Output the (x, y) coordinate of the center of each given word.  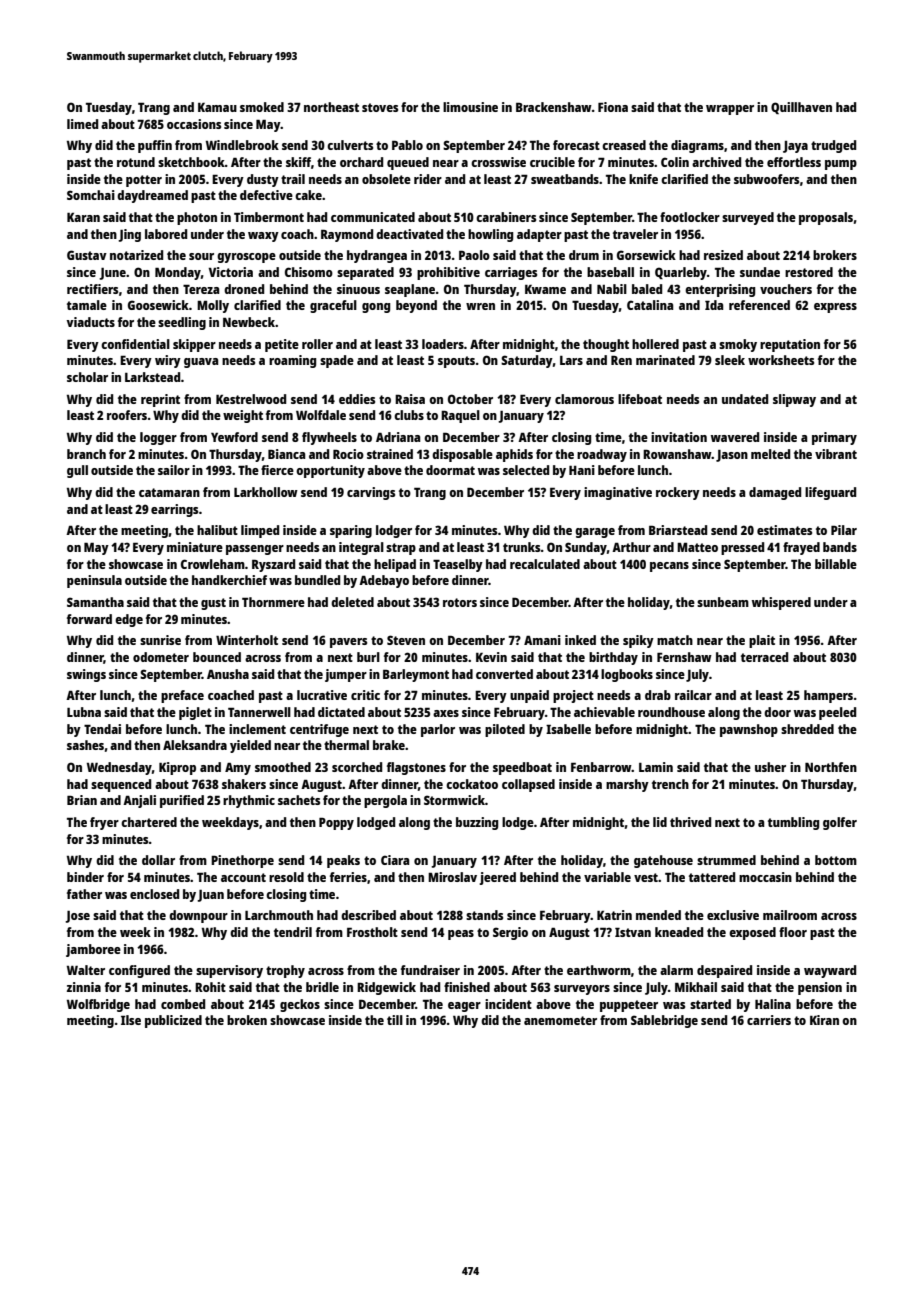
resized (723, 255)
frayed (801, 548)
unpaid (529, 696)
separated (365, 273)
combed (183, 1004)
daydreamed (152, 196)
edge (129, 620)
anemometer (560, 1020)
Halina (773, 1004)
